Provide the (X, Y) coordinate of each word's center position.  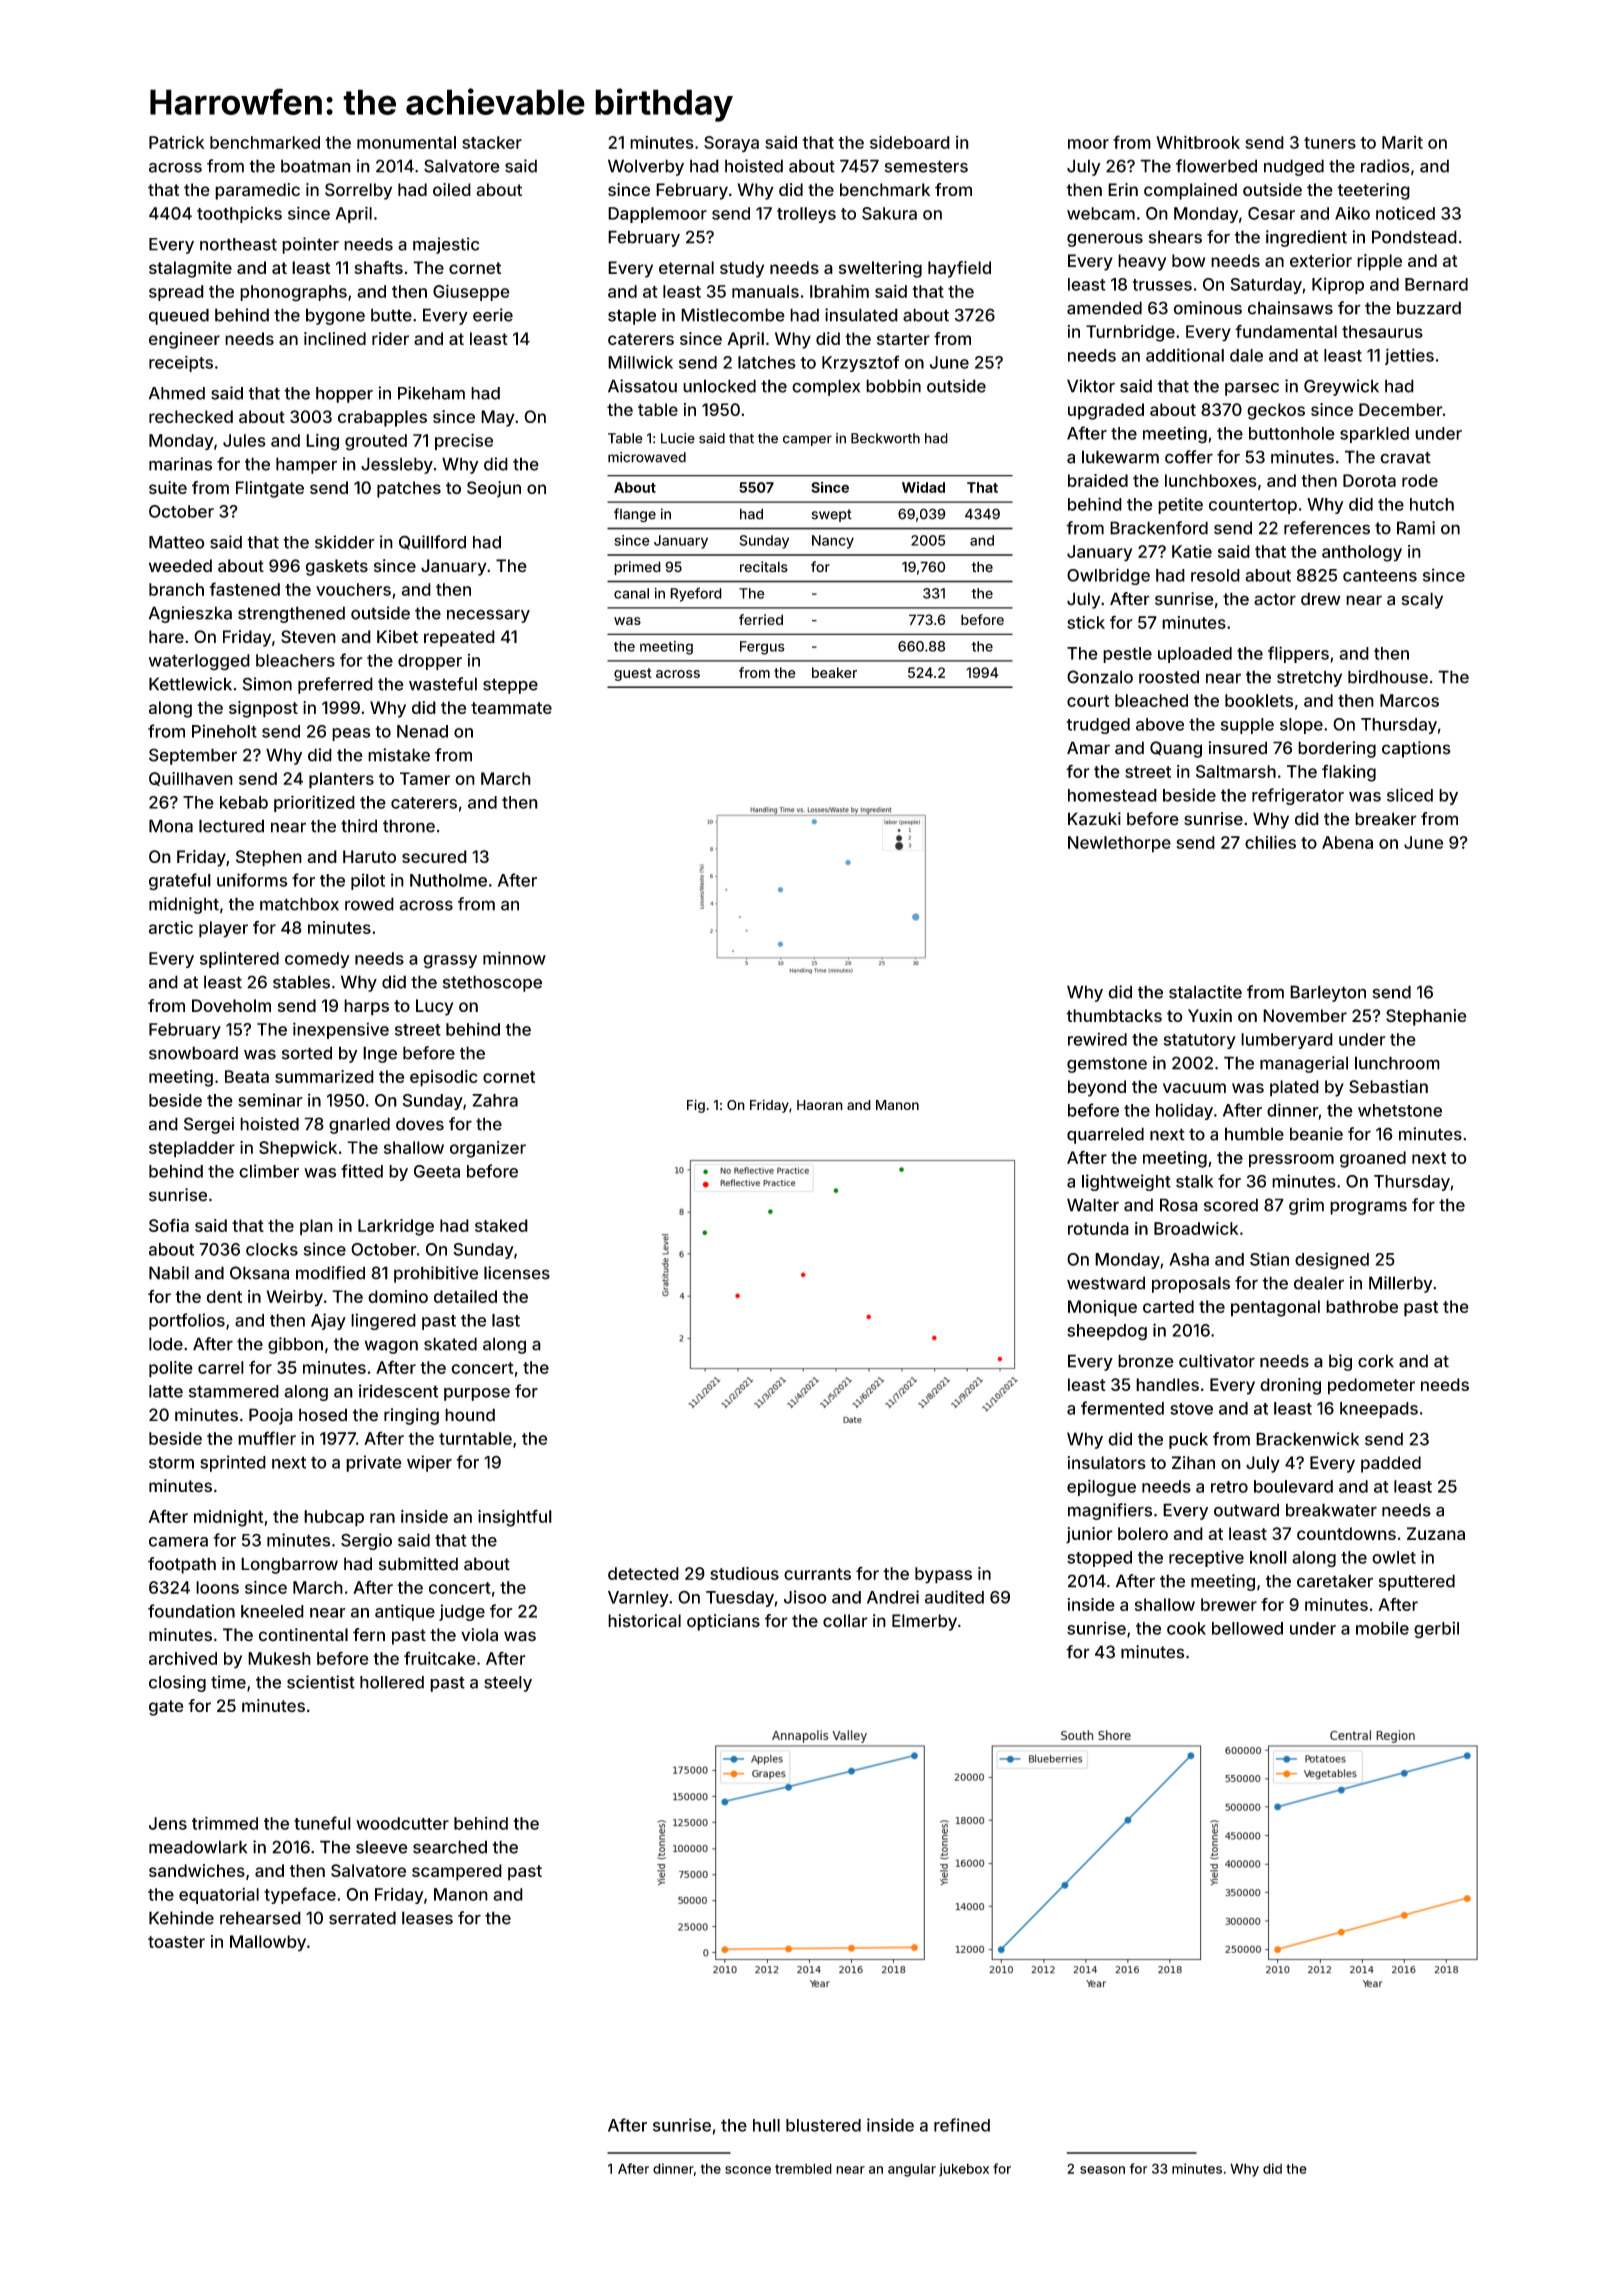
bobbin (893, 386)
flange (635, 515)
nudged (1294, 167)
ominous (1207, 308)
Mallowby (268, 1943)
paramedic (257, 191)
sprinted (233, 1463)
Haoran (820, 1105)
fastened (245, 589)
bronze (1146, 1361)
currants (817, 1574)
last (506, 1320)
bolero (1143, 1533)
